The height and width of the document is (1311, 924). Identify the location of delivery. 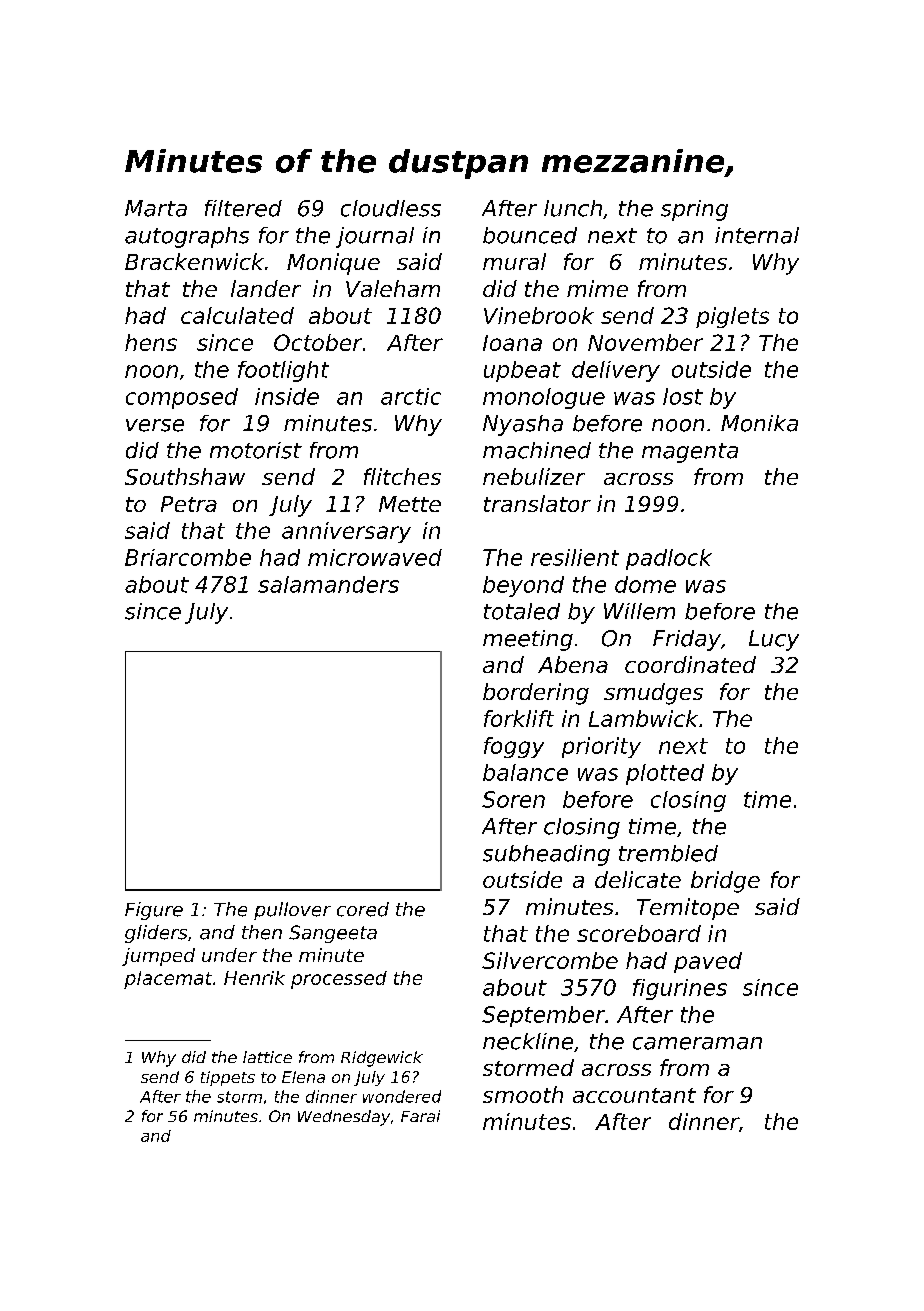
(616, 371).
